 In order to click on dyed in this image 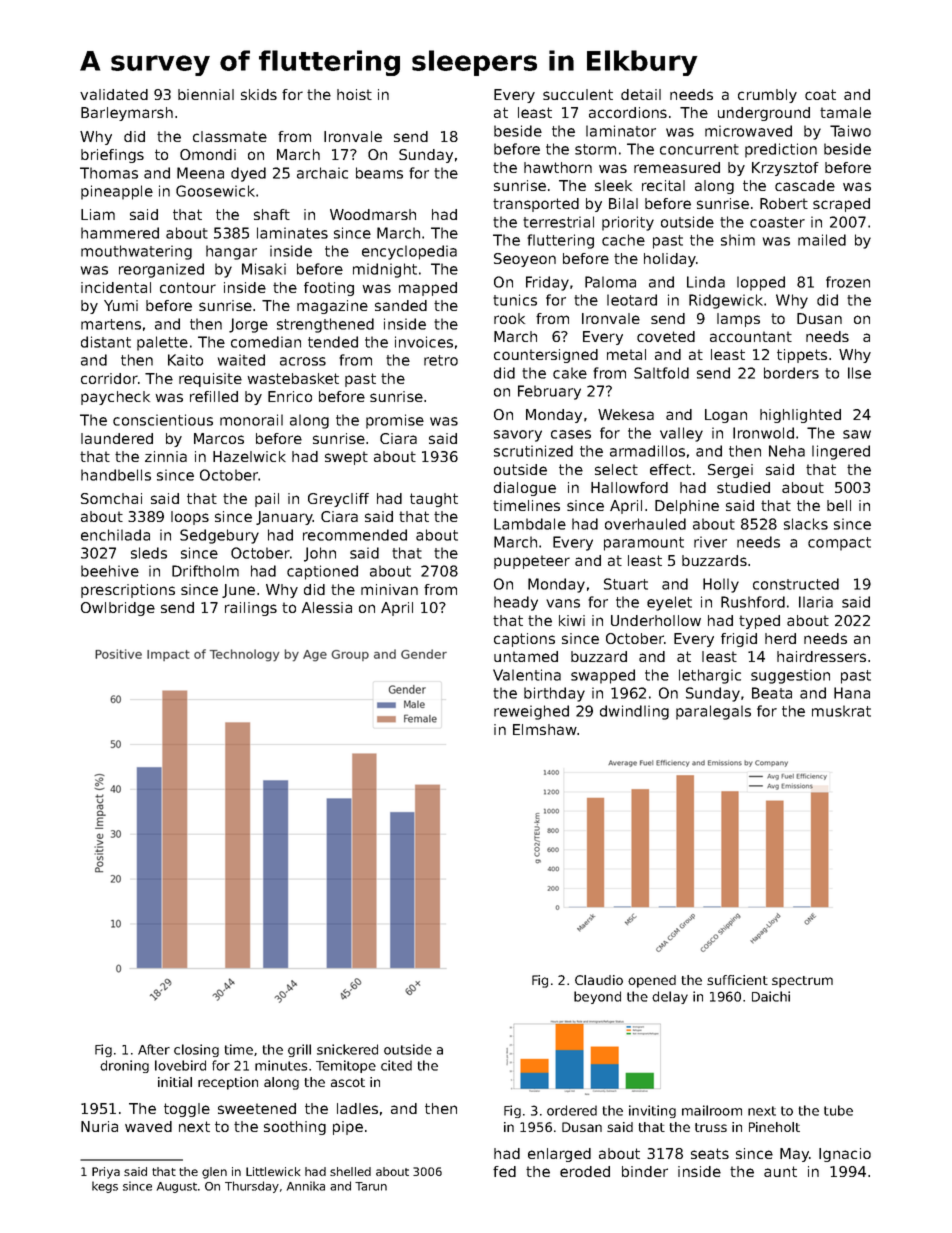, I will do `click(248, 174)`.
